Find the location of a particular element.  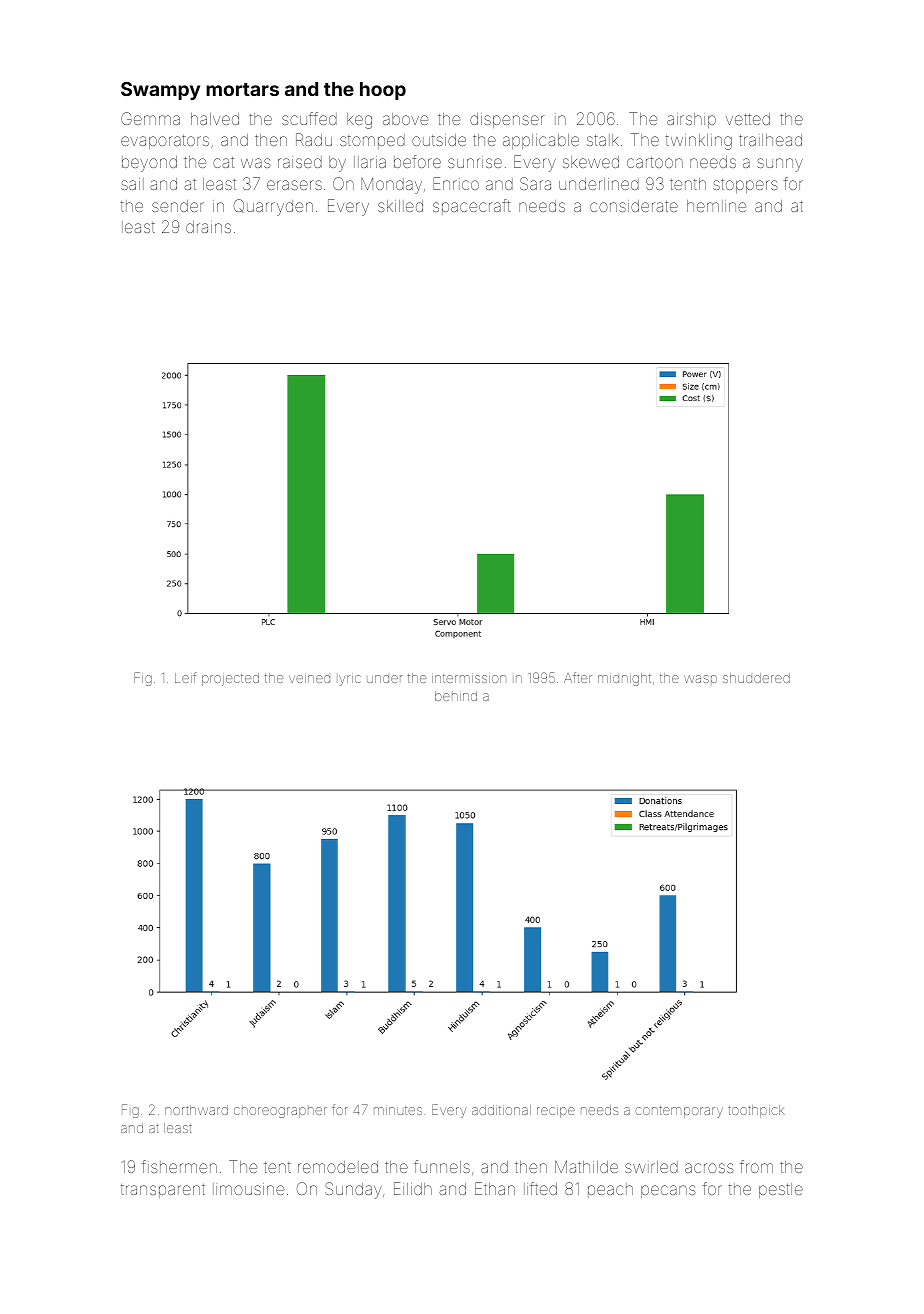

airship is located at coordinates (691, 120).
